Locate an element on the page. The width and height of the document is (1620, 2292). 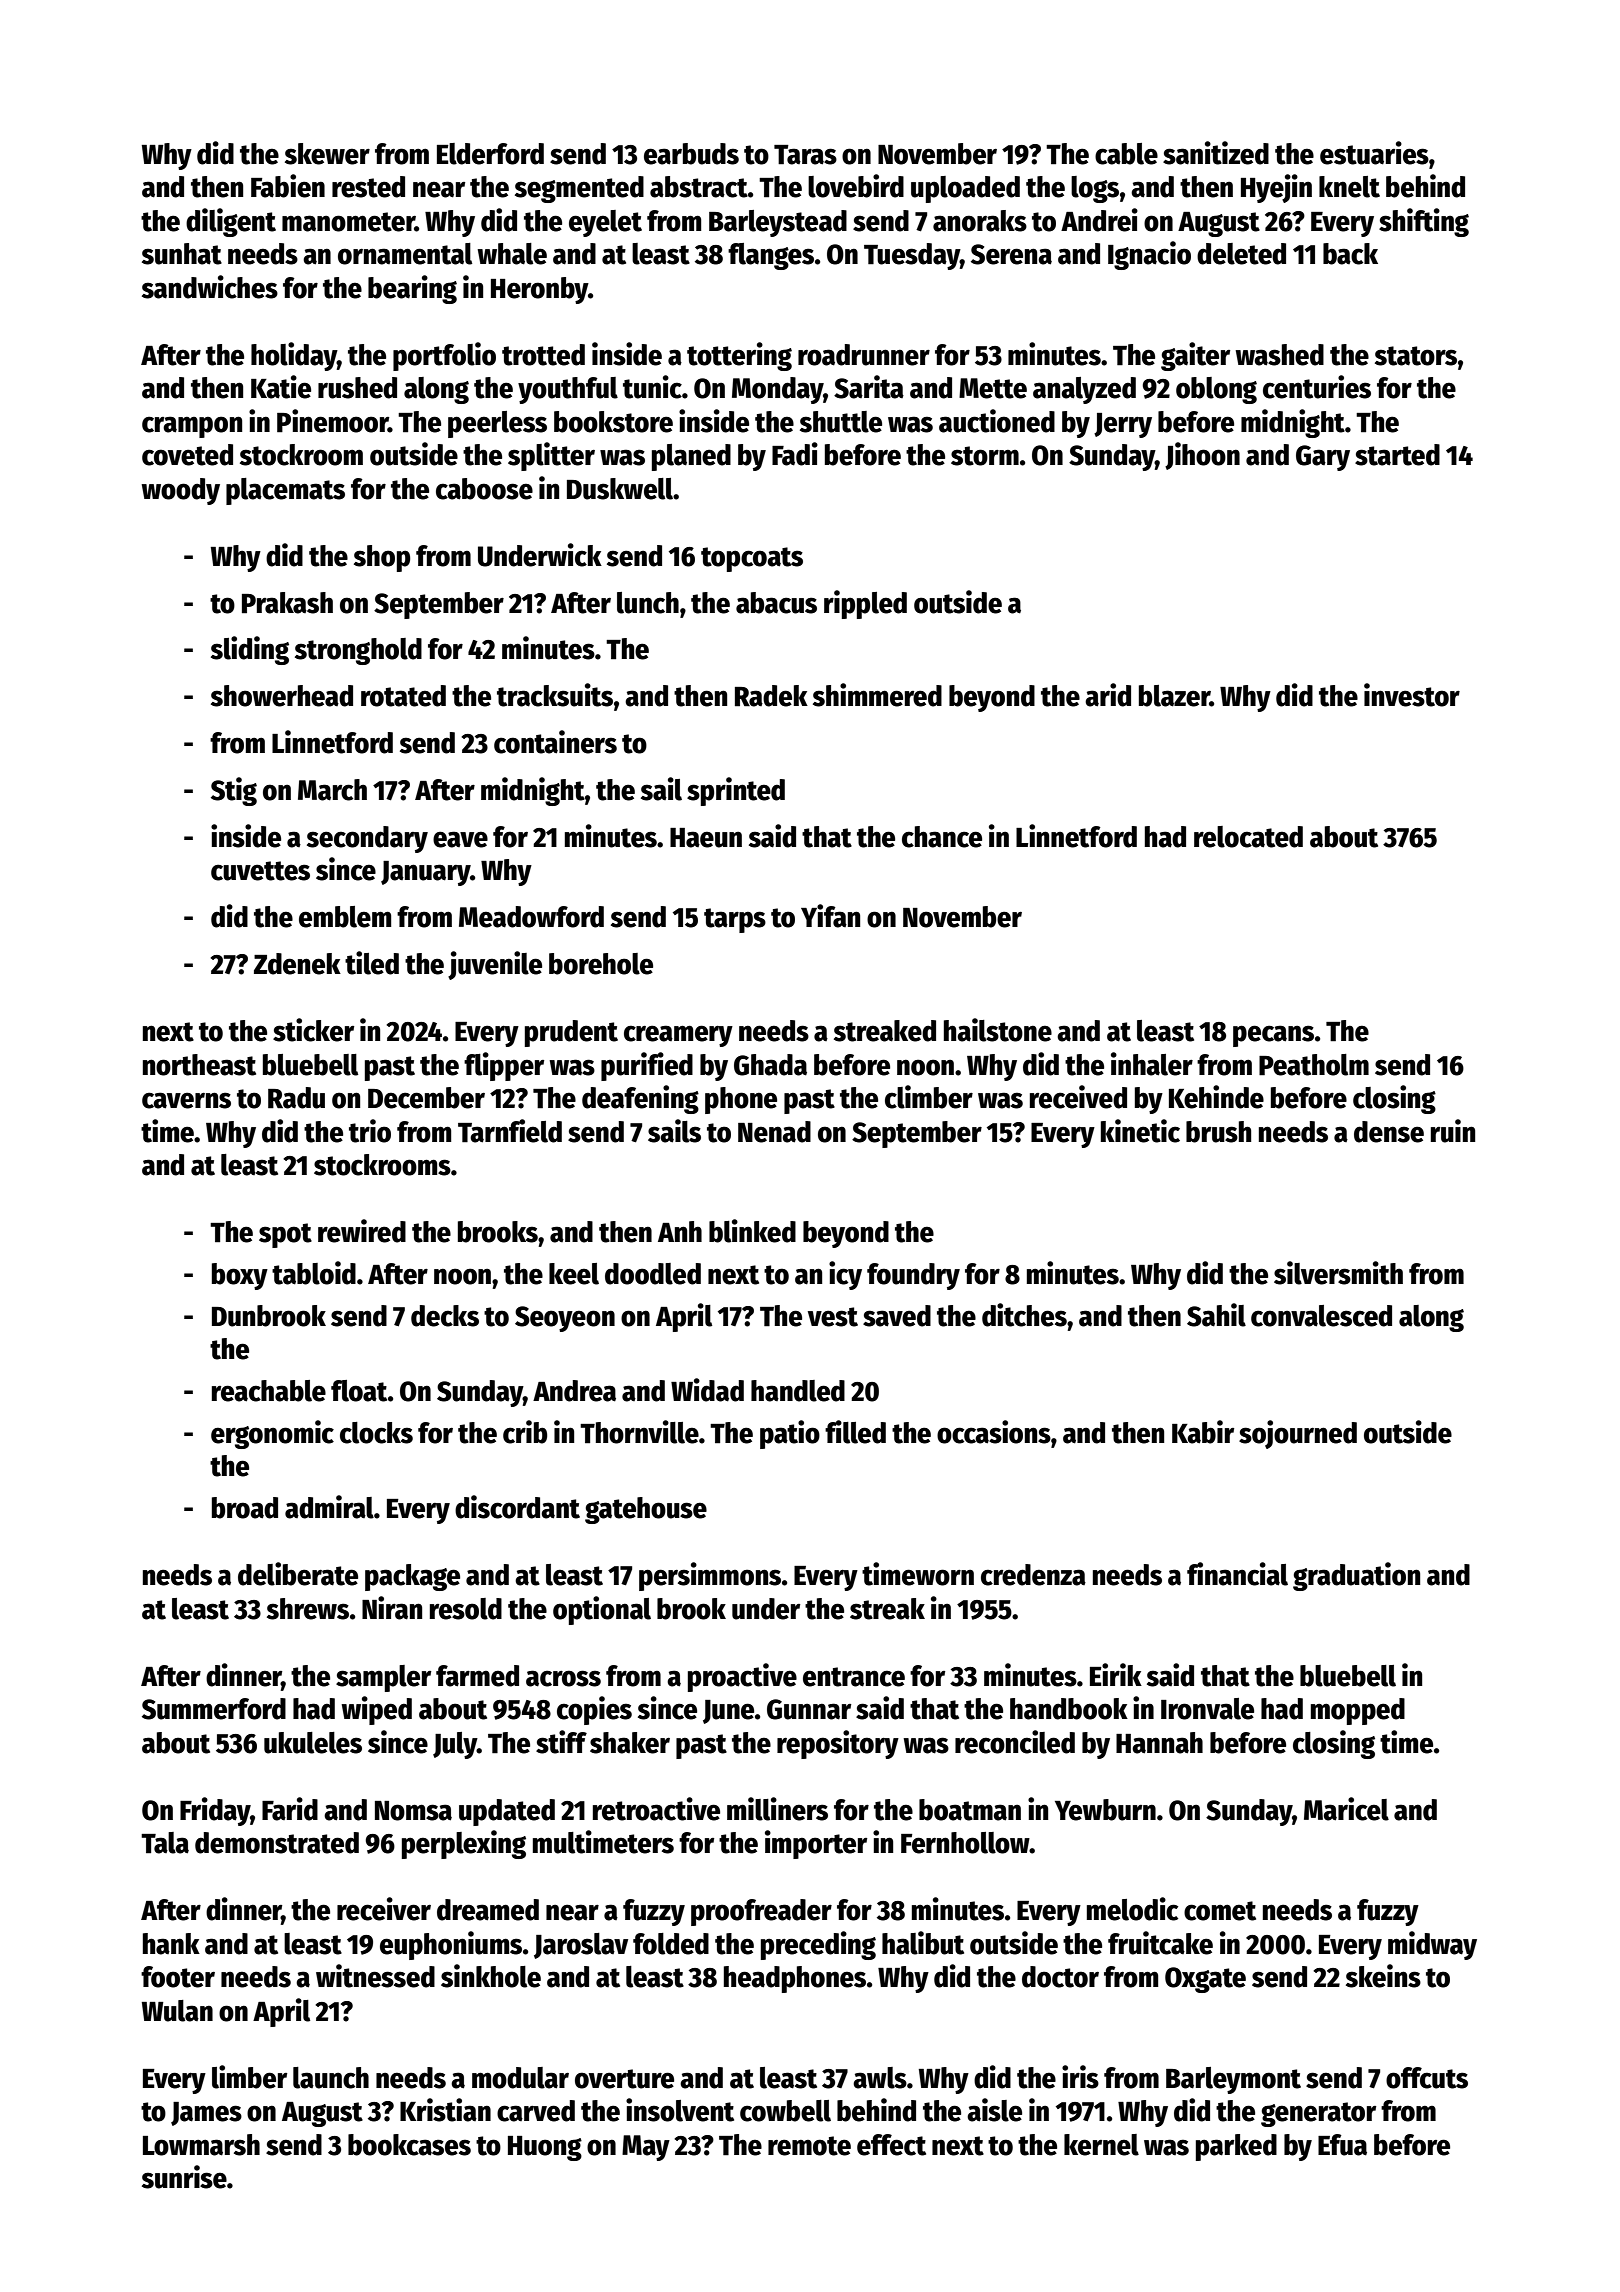
Jihoon is located at coordinates (1202, 456).
